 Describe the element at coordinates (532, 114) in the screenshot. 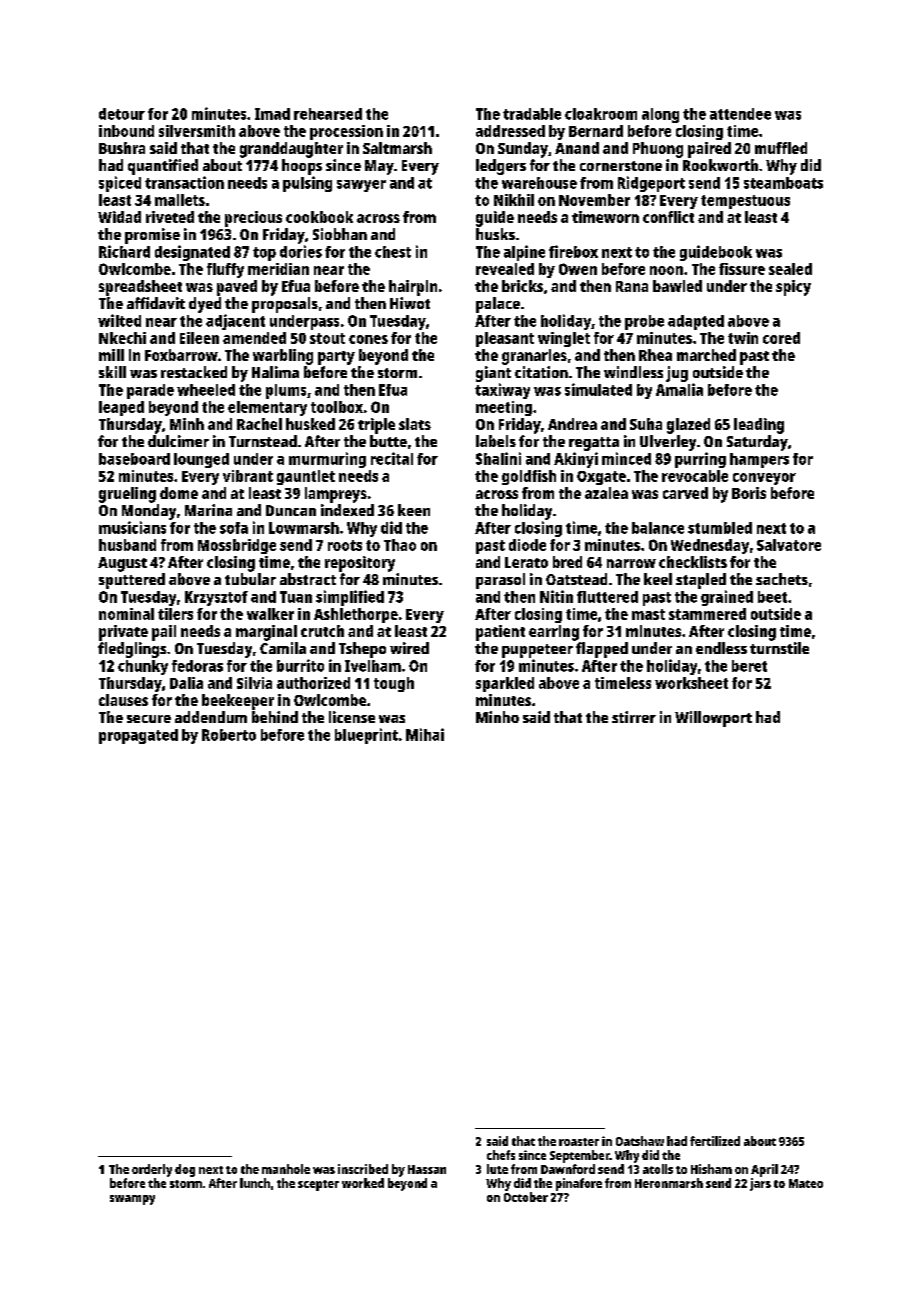

I see `tradable` at that location.
